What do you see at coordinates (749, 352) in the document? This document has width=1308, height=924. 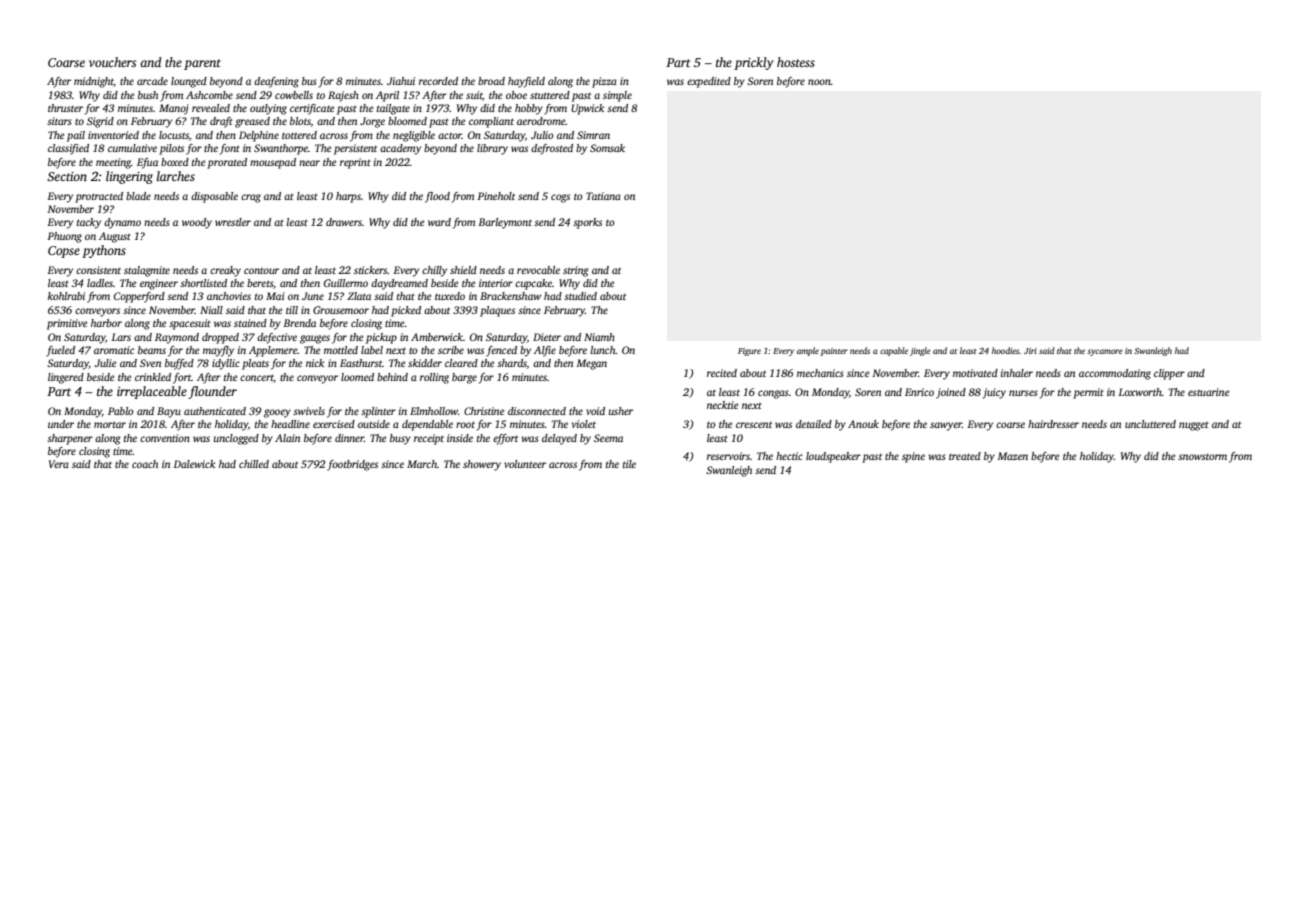 I see `Figure` at bounding box center [749, 352].
